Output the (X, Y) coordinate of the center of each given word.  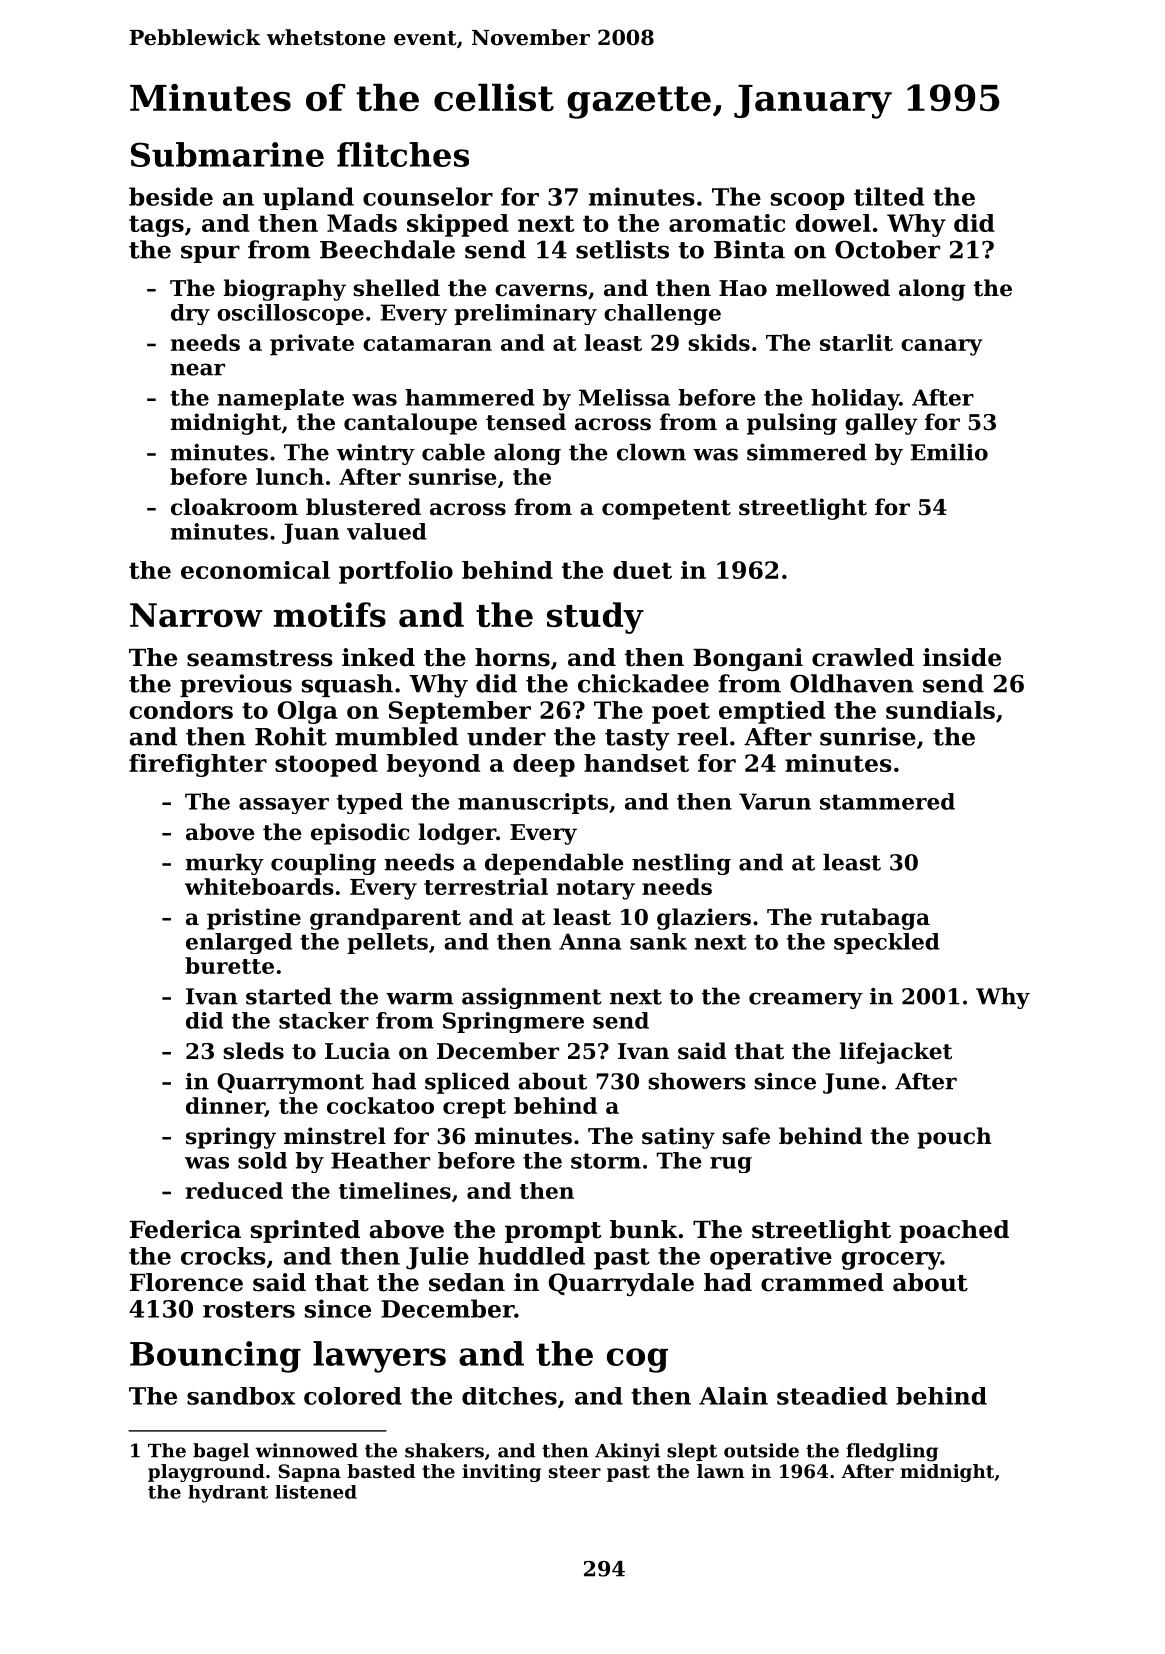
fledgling (892, 1452)
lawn (720, 1471)
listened (316, 1492)
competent (666, 510)
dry (190, 314)
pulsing (792, 424)
